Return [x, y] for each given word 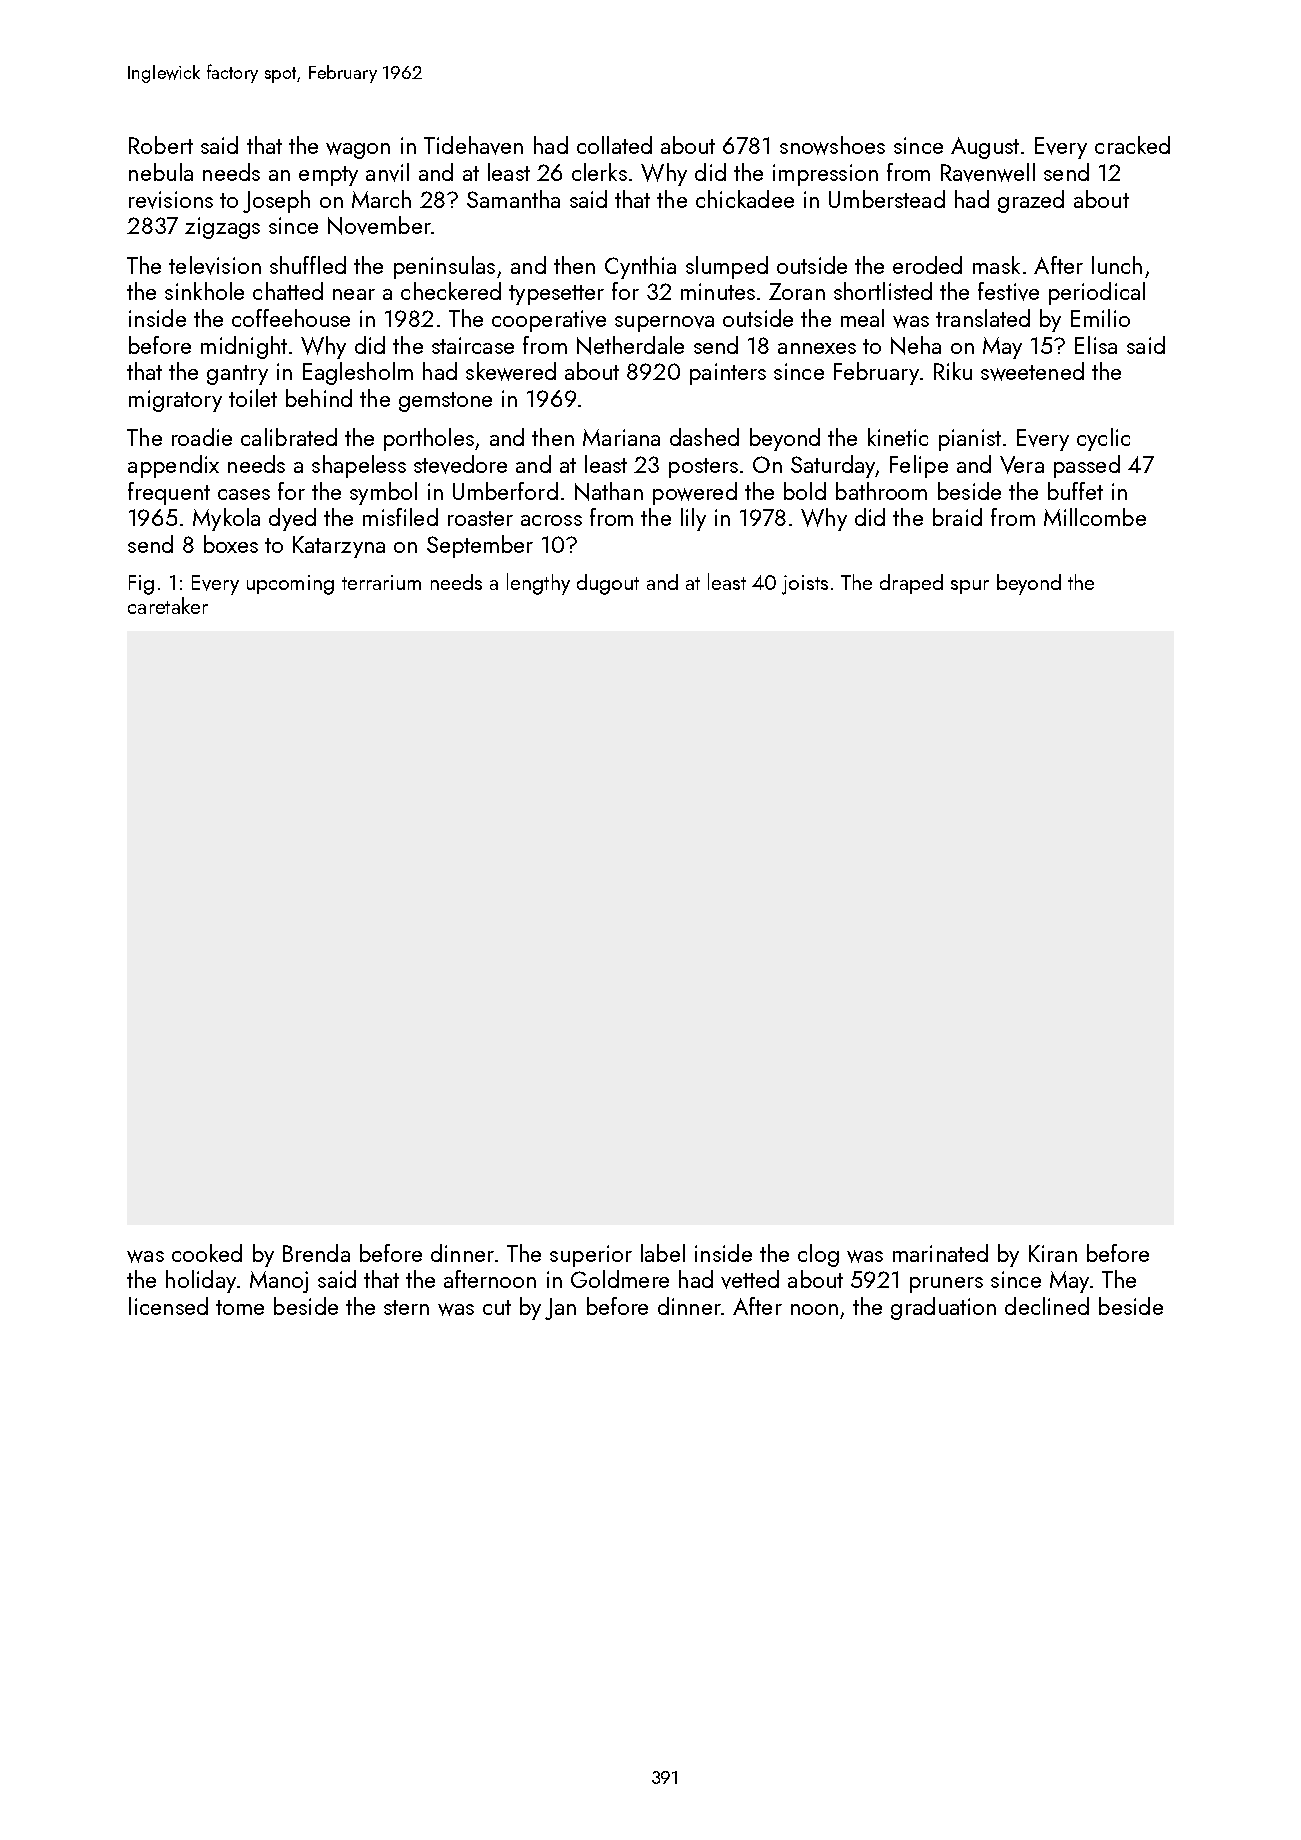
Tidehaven [473, 145]
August [985, 148]
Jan [560, 1309]
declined [1047, 1306]
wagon [358, 150]
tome [240, 1307]
